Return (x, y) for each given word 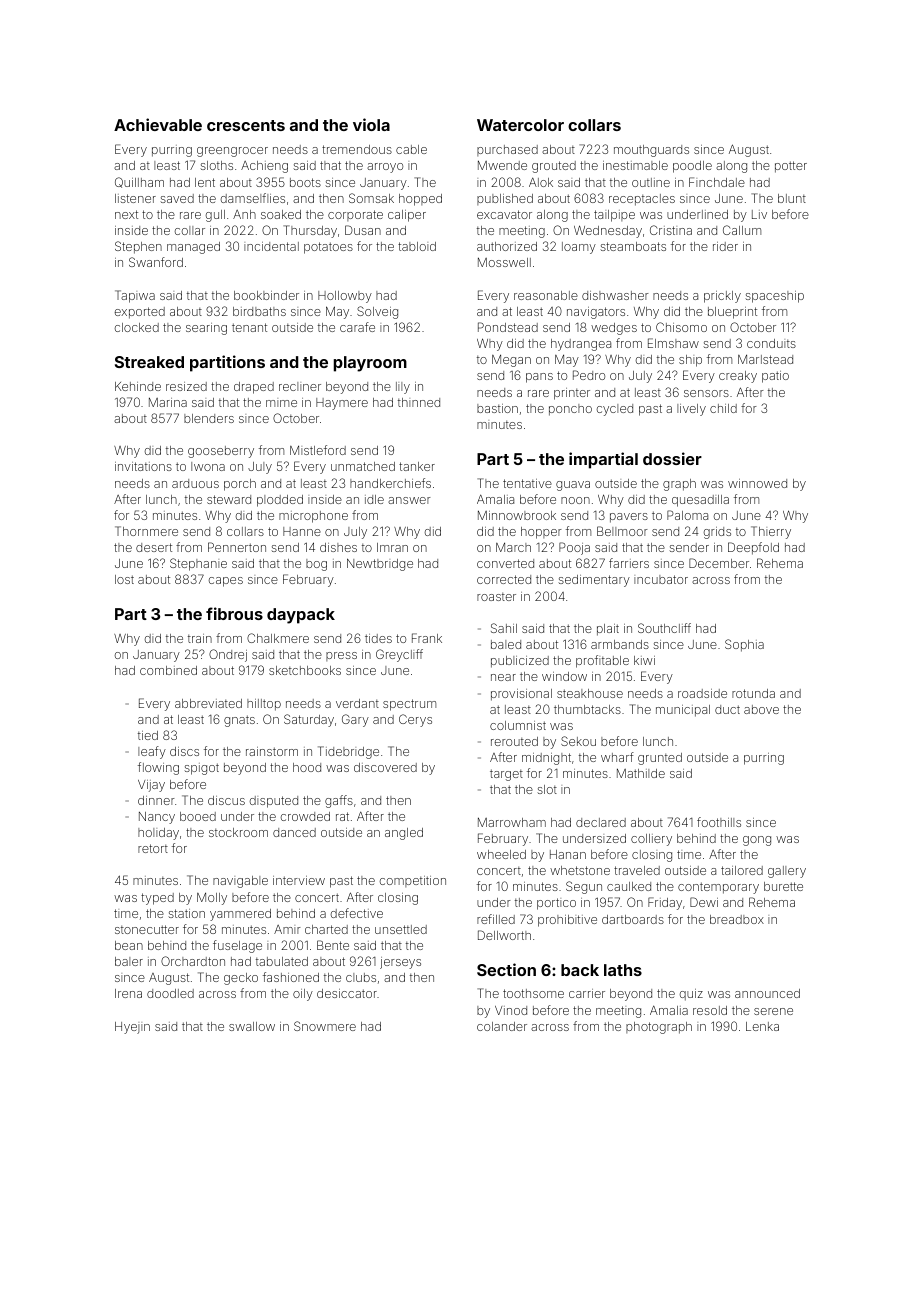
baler (129, 961)
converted (505, 563)
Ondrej (228, 655)
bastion (497, 408)
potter (791, 167)
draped (254, 388)
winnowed (757, 483)
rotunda (753, 693)
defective (357, 913)
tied (148, 735)
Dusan (363, 230)
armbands (620, 644)
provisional (521, 695)
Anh (244, 214)
